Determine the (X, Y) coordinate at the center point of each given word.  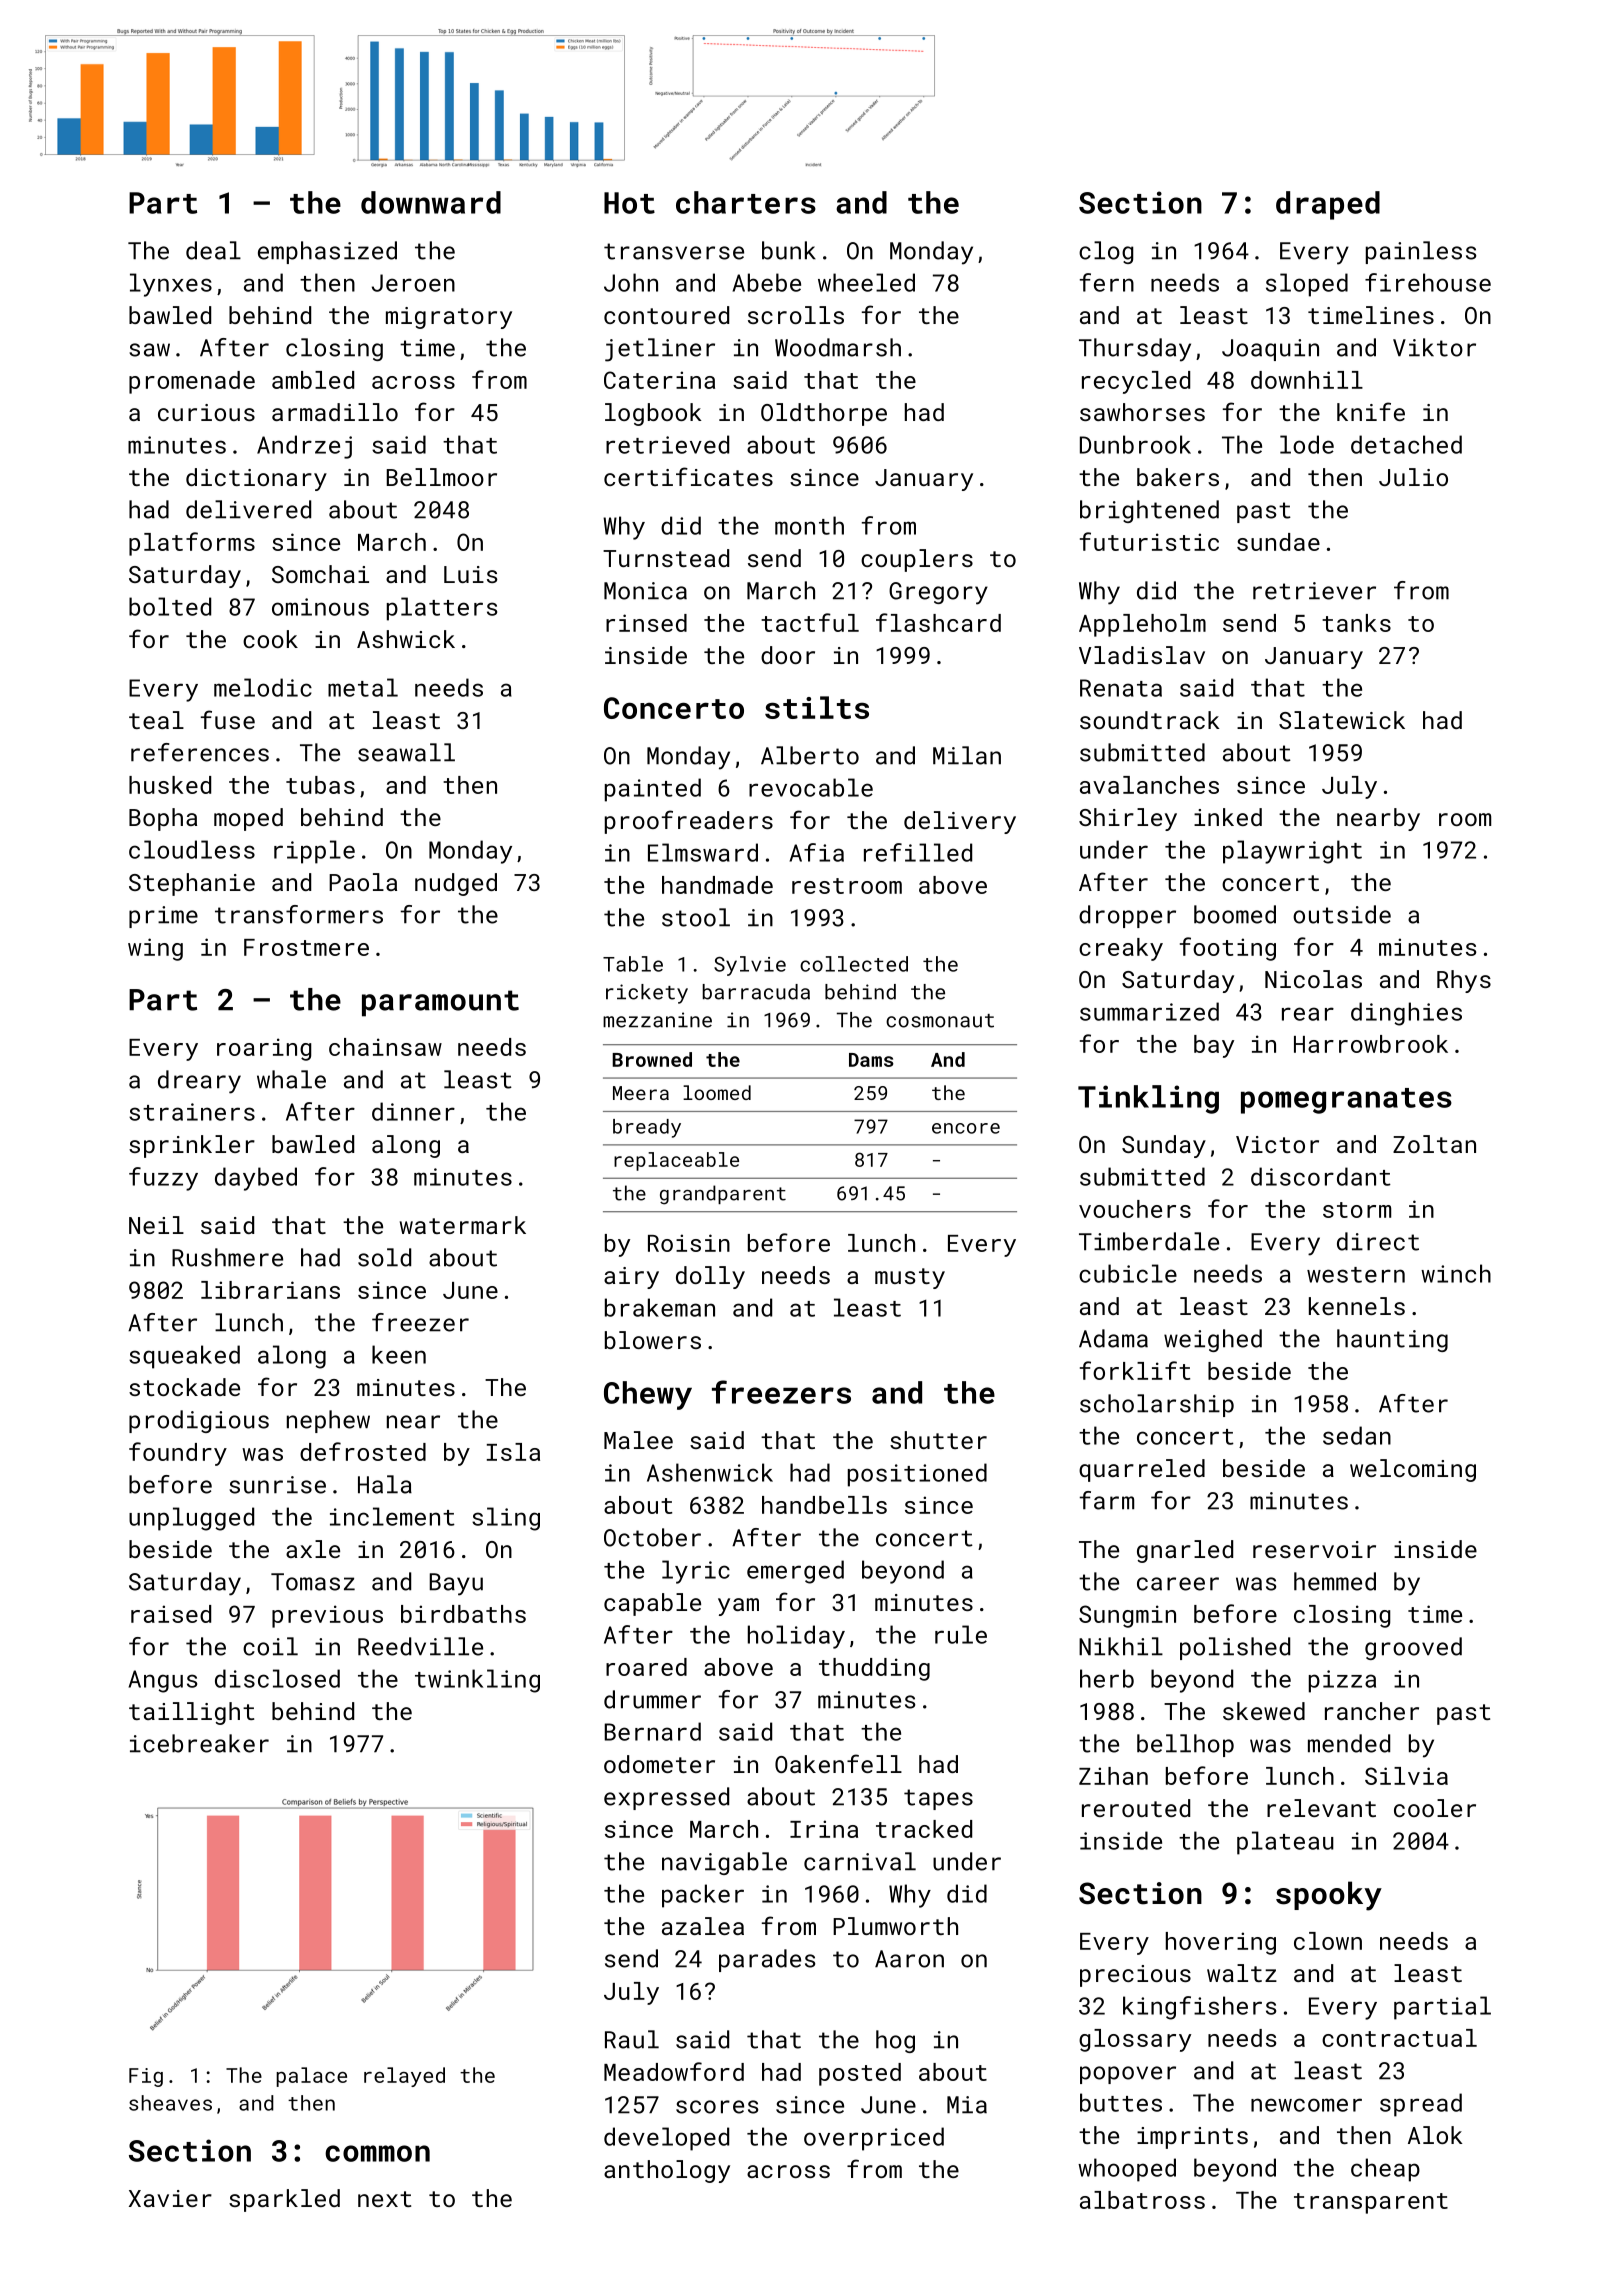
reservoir (1314, 1549)
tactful (810, 622)
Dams (871, 1060)
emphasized (327, 252)
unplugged (191, 1519)
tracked (924, 1829)
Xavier (170, 2198)
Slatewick (1342, 720)
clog (1106, 252)
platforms (192, 544)
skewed (1264, 1711)
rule (961, 1634)
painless (1421, 252)
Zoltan (1434, 1144)
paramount (440, 1003)
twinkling (477, 1681)
